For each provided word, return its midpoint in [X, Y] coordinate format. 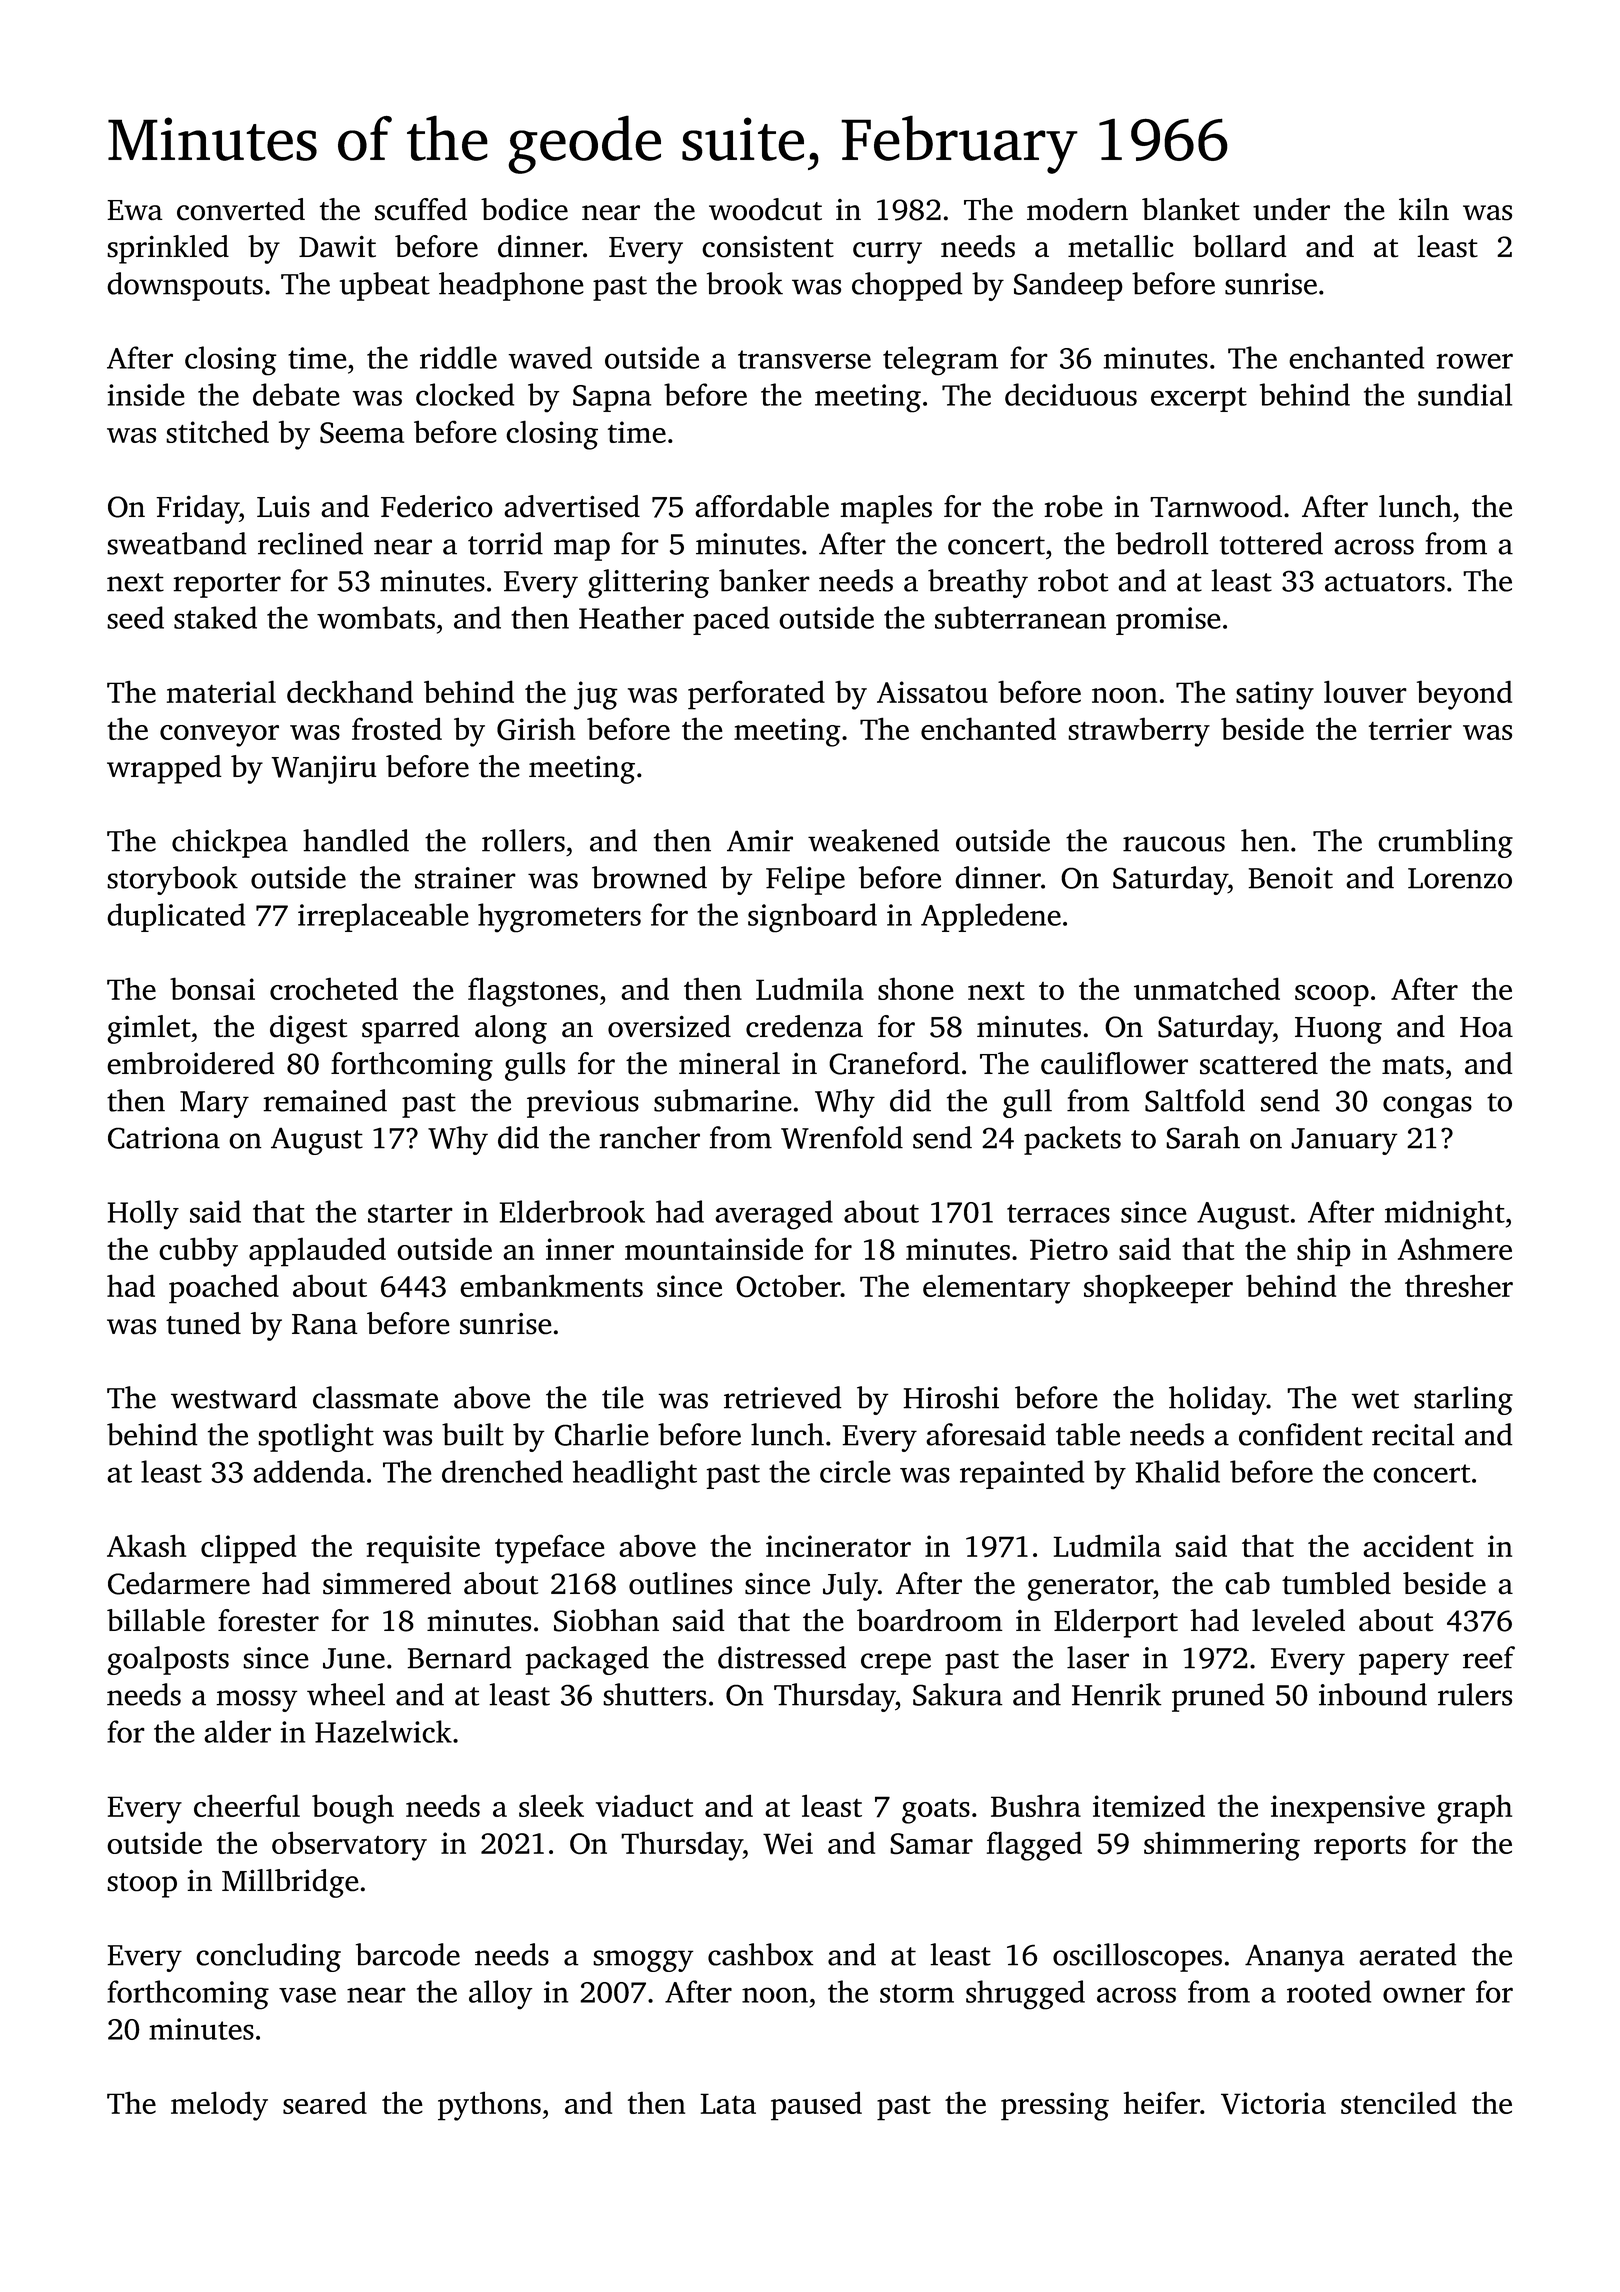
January [1344, 1141]
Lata [728, 2103]
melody [219, 2106]
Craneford [894, 1063]
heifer [1162, 2102]
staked [215, 617]
